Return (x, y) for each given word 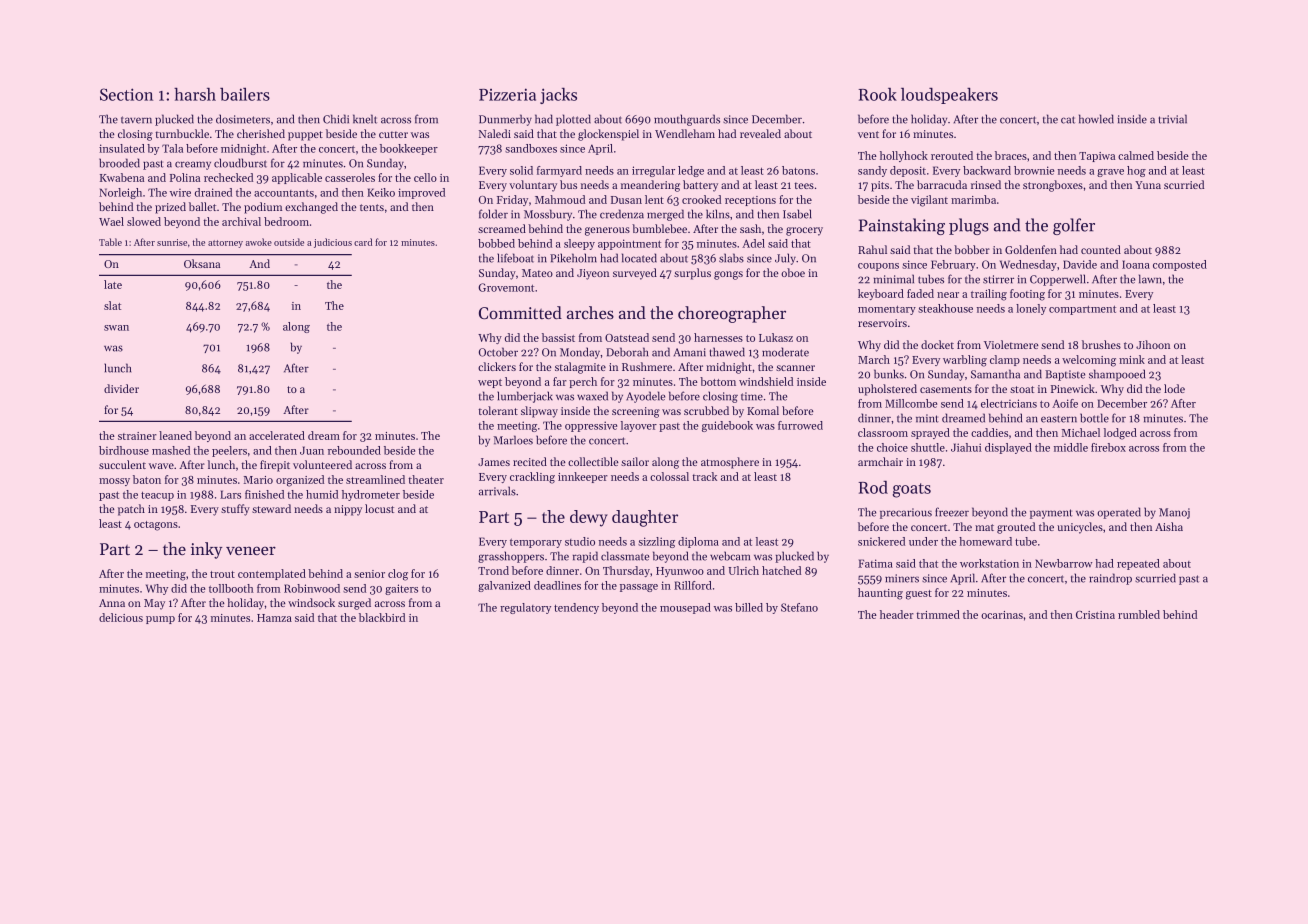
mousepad (685, 608)
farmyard (559, 171)
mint (927, 418)
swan (116, 328)
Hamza (274, 618)
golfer (1074, 226)
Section (126, 94)
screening (636, 412)
